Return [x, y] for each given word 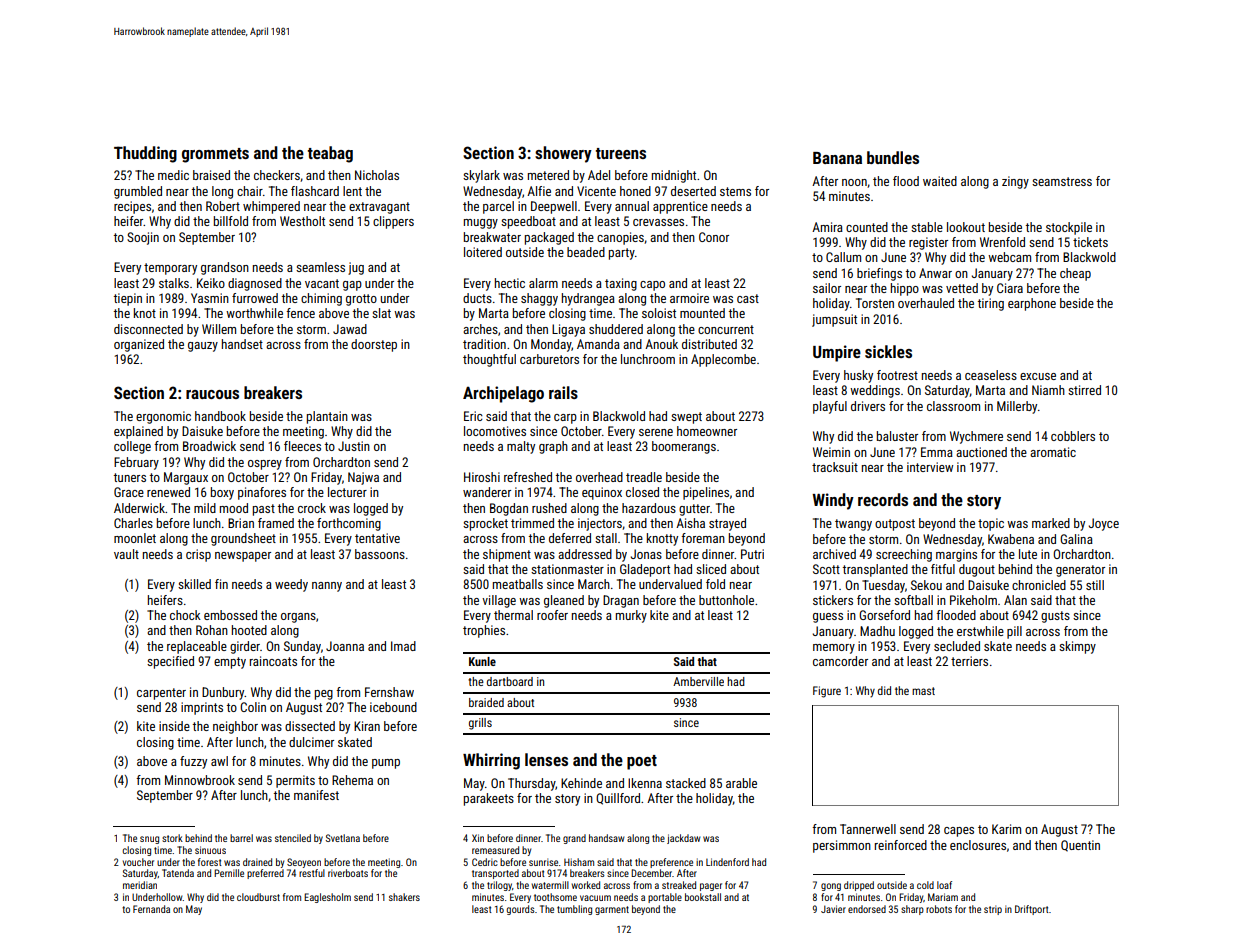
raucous [212, 394]
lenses [546, 759]
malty [521, 447]
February [136, 463]
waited [940, 181]
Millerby [1017, 407]
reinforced [901, 845]
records [883, 499]
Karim [1006, 829]
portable [665, 898]
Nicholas [377, 175]
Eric [473, 416]
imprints [202, 708]
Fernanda [151, 909]
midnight [674, 176]
